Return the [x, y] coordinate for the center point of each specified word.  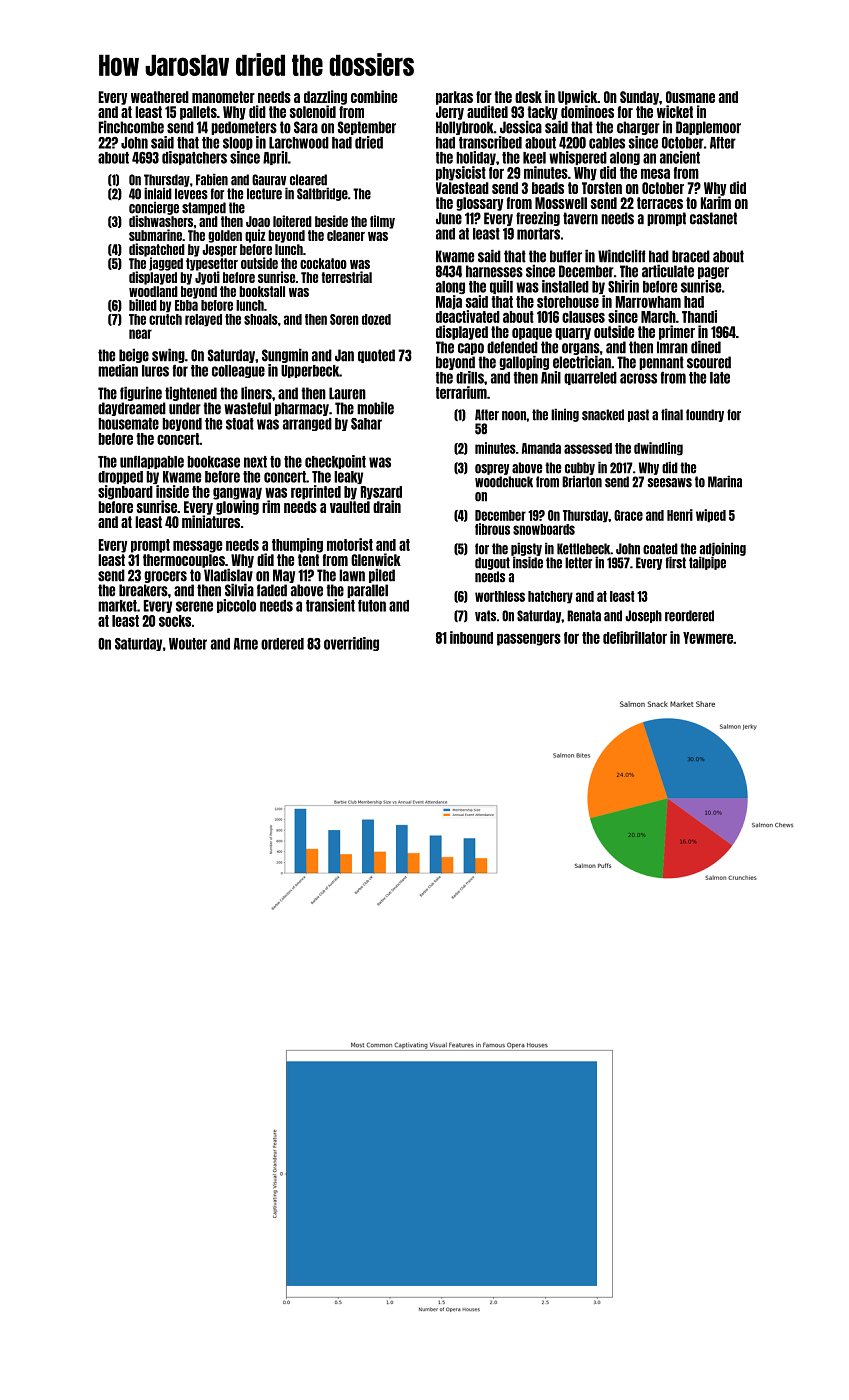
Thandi [699, 316]
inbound [471, 637]
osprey [492, 469]
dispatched [157, 250]
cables [607, 143]
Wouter [188, 644]
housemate [128, 424]
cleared [308, 180]
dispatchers [194, 158]
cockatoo [323, 263]
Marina [725, 481]
